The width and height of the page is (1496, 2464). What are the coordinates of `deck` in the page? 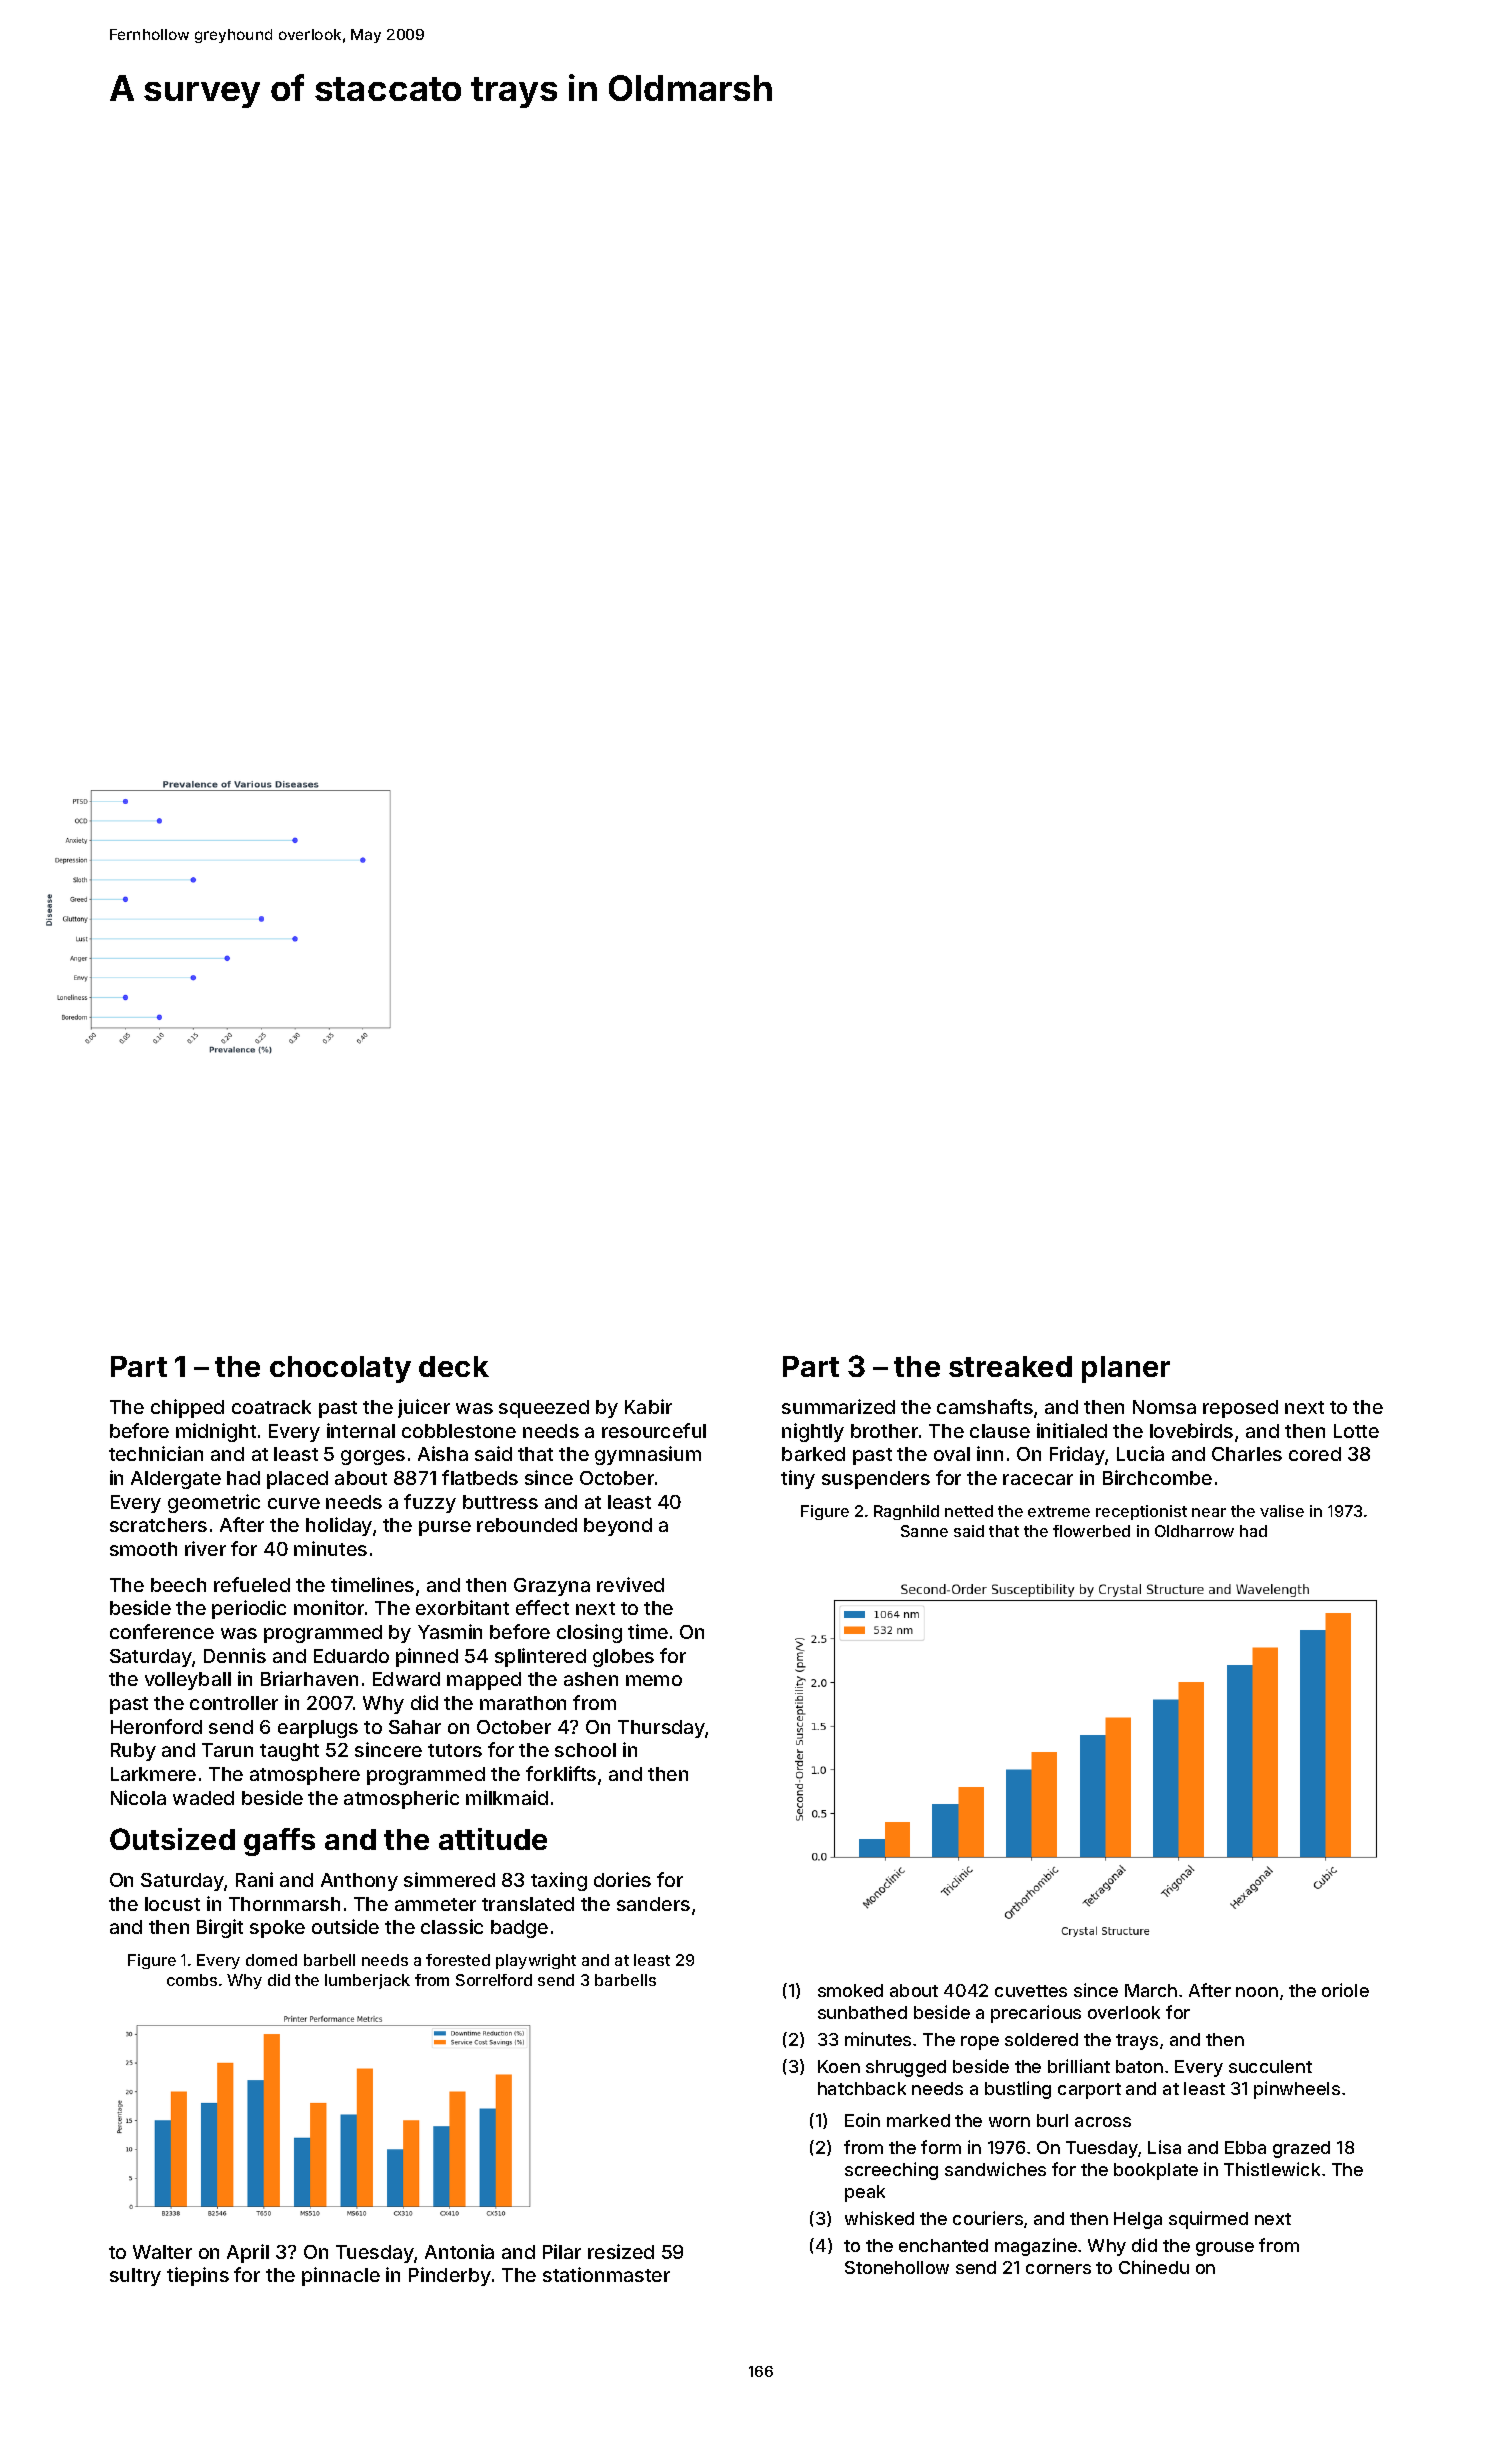 It's located at (454, 1366).
